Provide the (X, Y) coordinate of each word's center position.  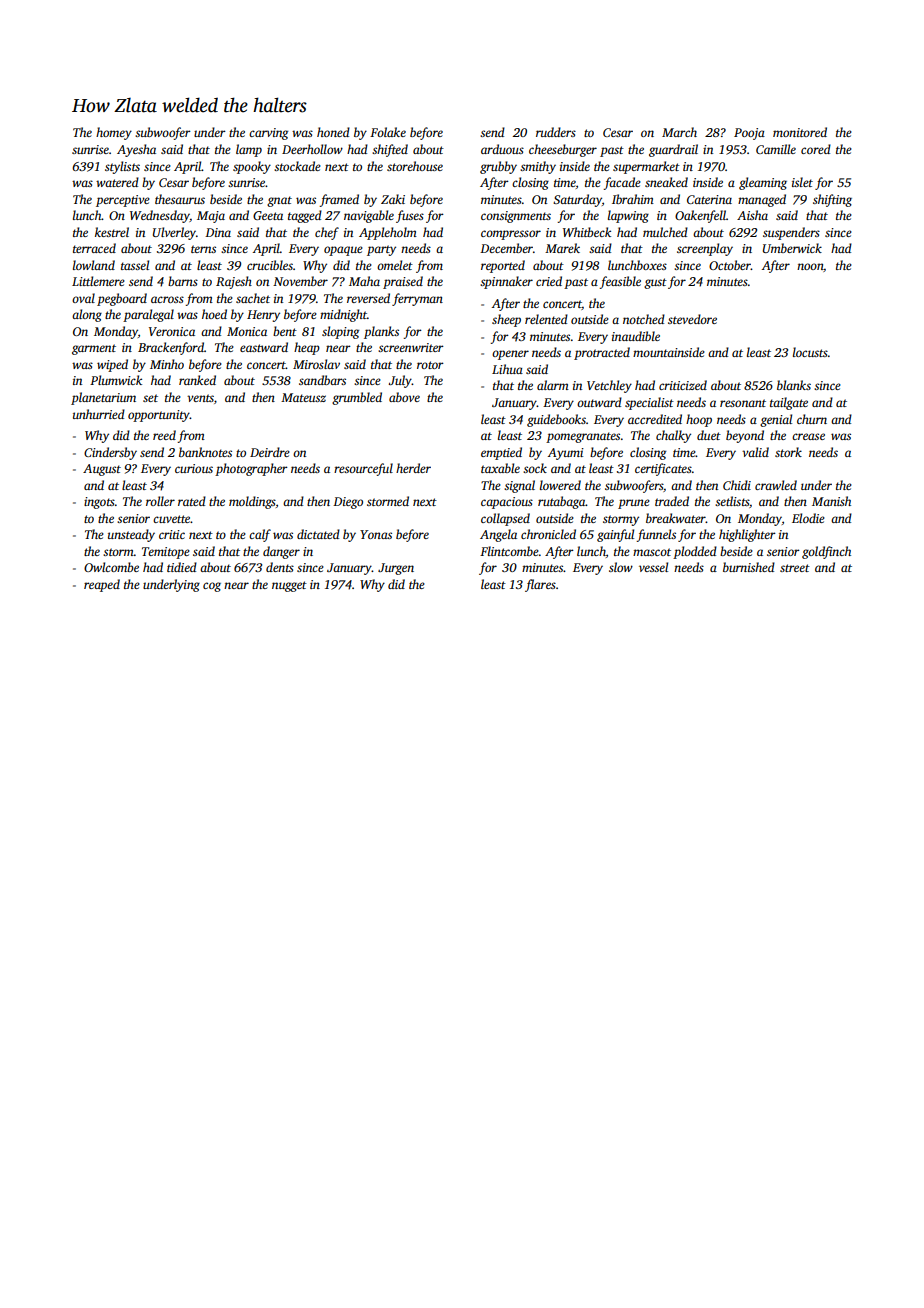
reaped (102, 585)
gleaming (763, 183)
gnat (279, 201)
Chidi (737, 485)
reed (164, 435)
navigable (369, 216)
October (730, 265)
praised (403, 282)
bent (285, 331)
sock (535, 468)
